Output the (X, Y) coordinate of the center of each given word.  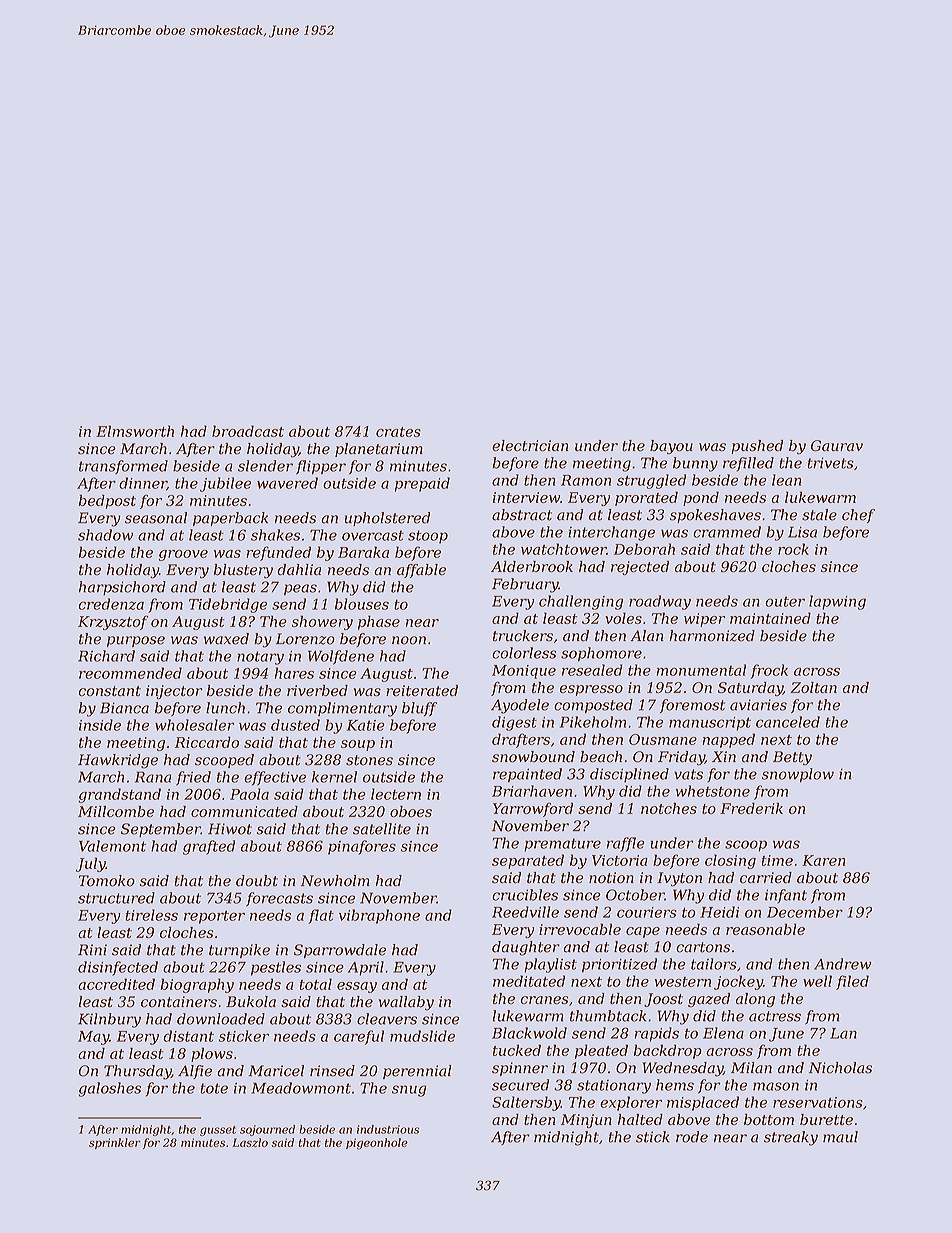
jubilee (225, 484)
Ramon (586, 480)
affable (421, 571)
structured (116, 898)
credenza (111, 604)
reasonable (765, 929)
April (366, 968)
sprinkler (115, 1143)
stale (819, 515)
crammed (727, 532)
